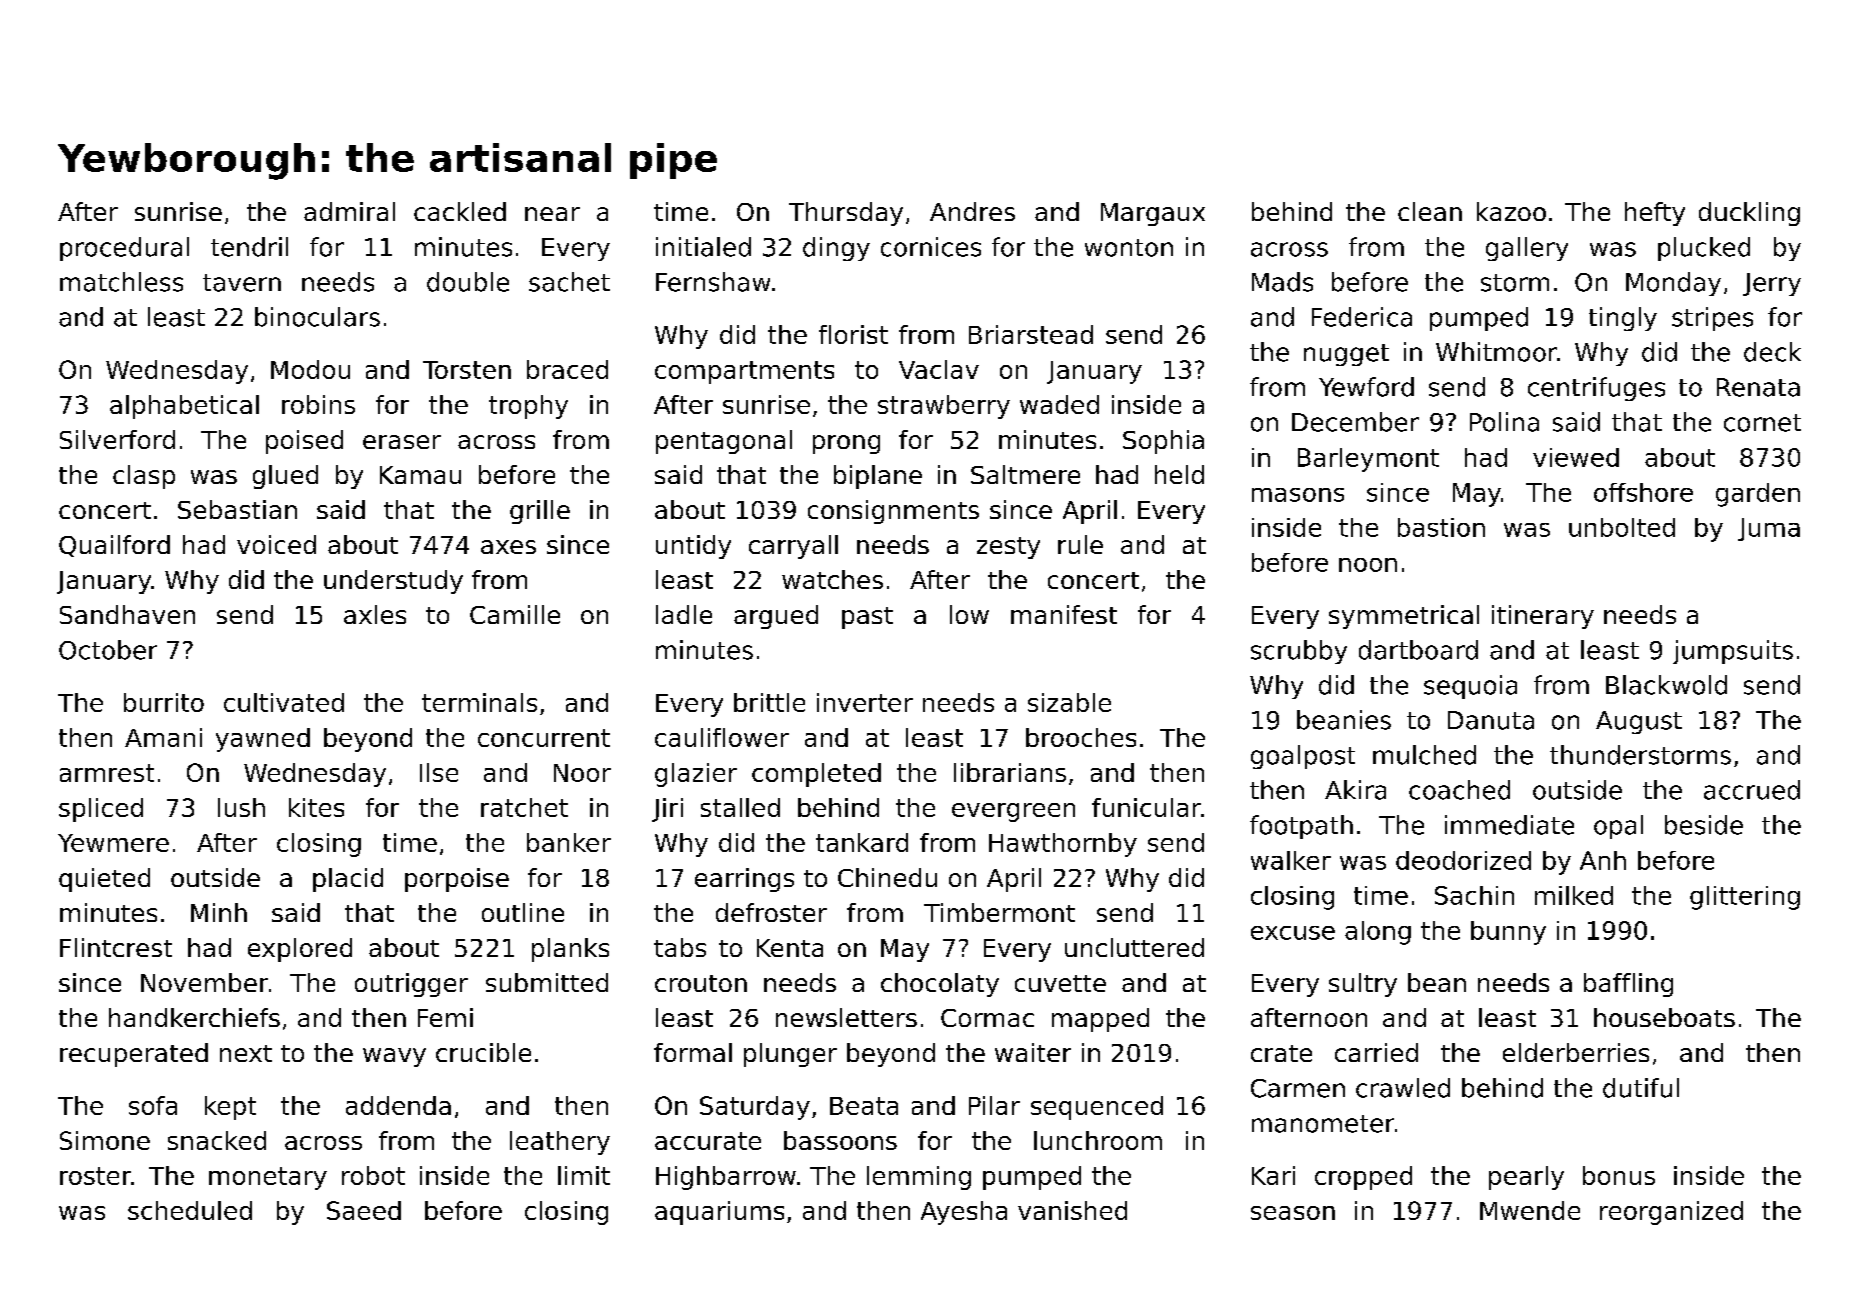 This screenshot has height=1315, width=1860. What do you see at coordinates (230, 1108) in the screenshot?
I see `kept` at bounding box center [230, 1108].
